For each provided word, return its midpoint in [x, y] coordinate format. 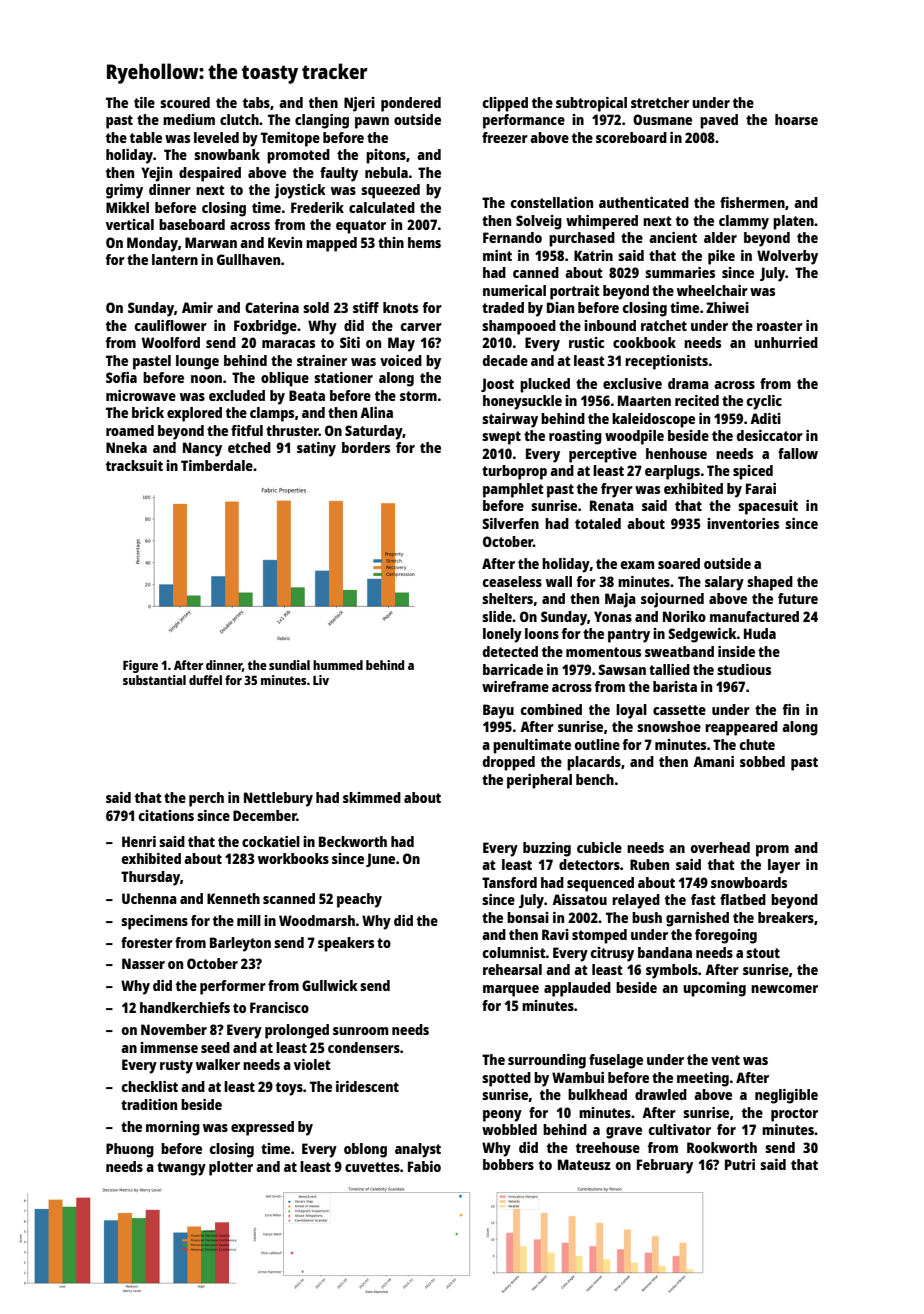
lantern [175, 259]
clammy [744, 222]
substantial [154, 680]
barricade [513, 669]
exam [637, 565]
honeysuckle [522, 402]
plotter [231, 1168]
